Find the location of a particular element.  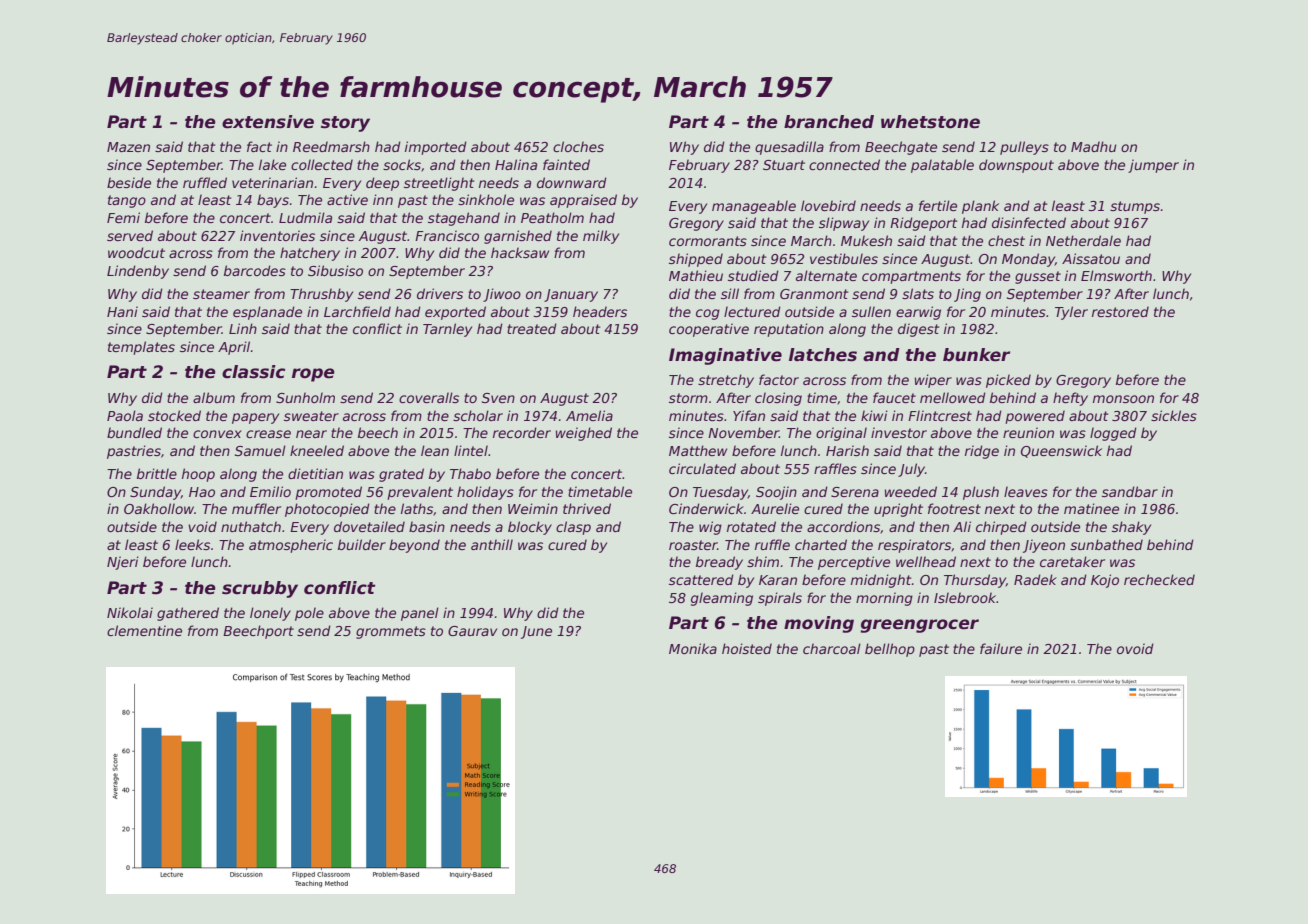

studied is located at coordinates (753, 275).
